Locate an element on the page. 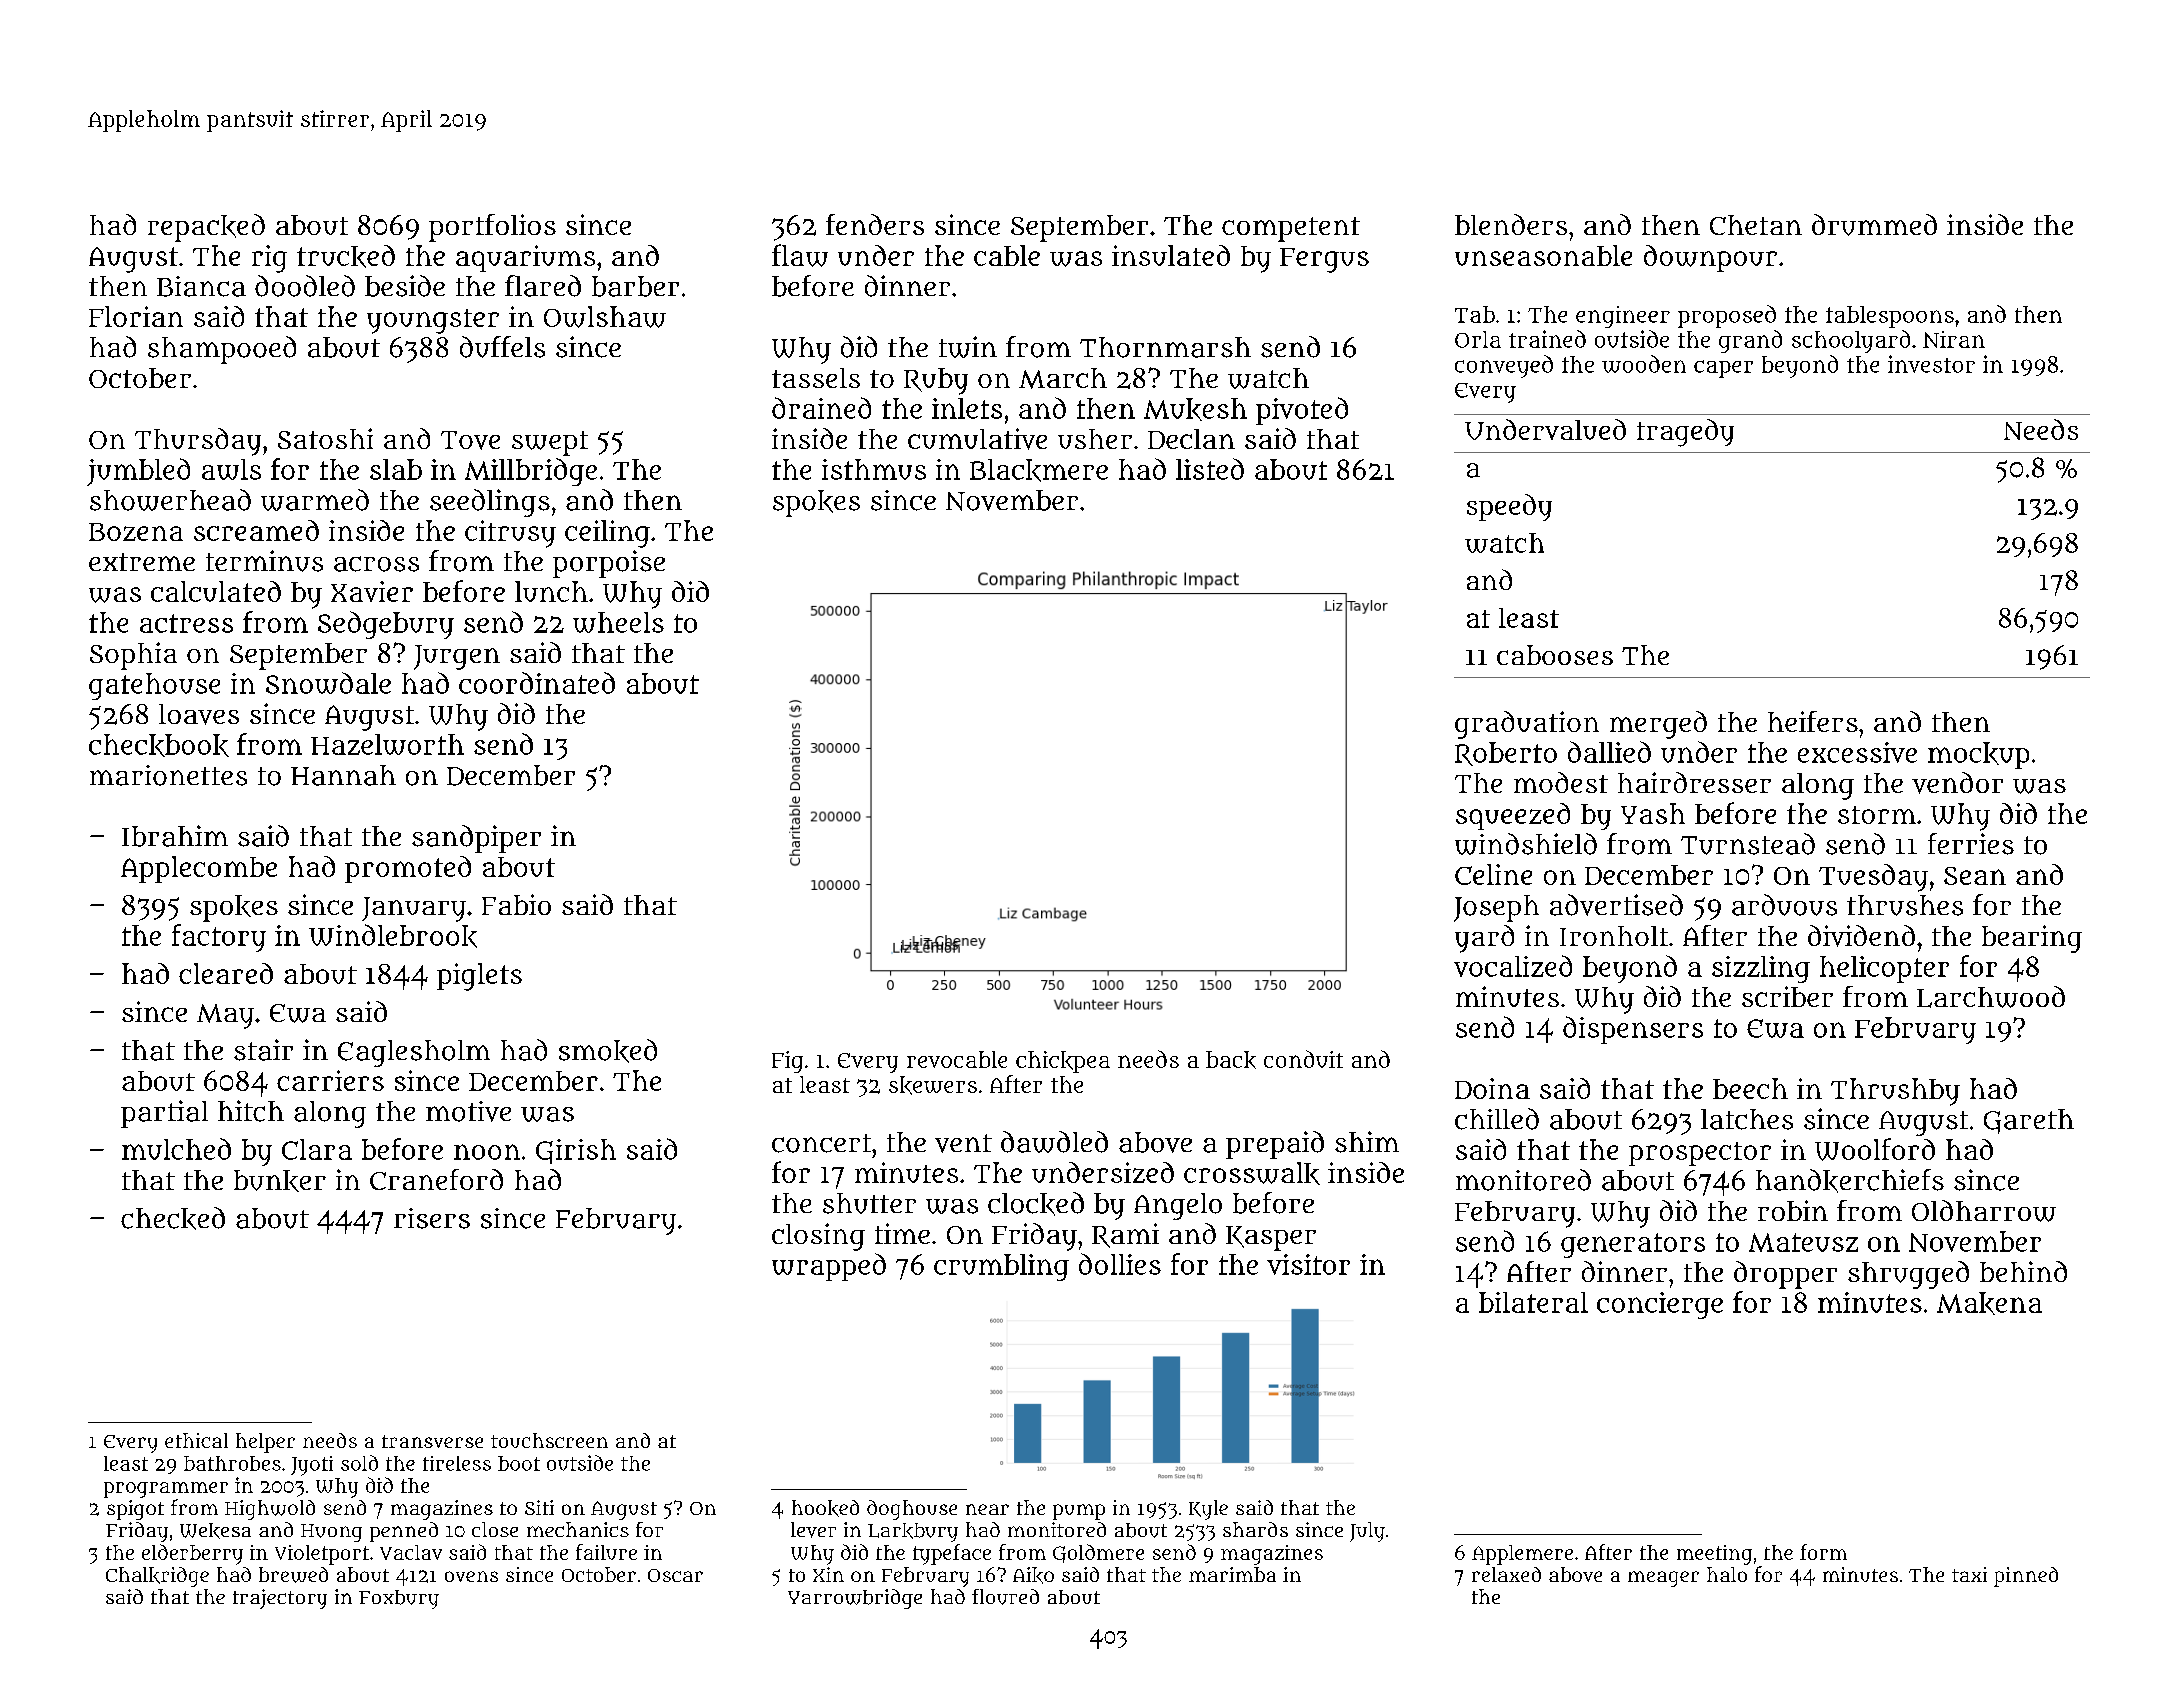 Image resolution: width=2178 pixels, height=1683 pixels. concierge is located at coordinates (1660, 1305).
